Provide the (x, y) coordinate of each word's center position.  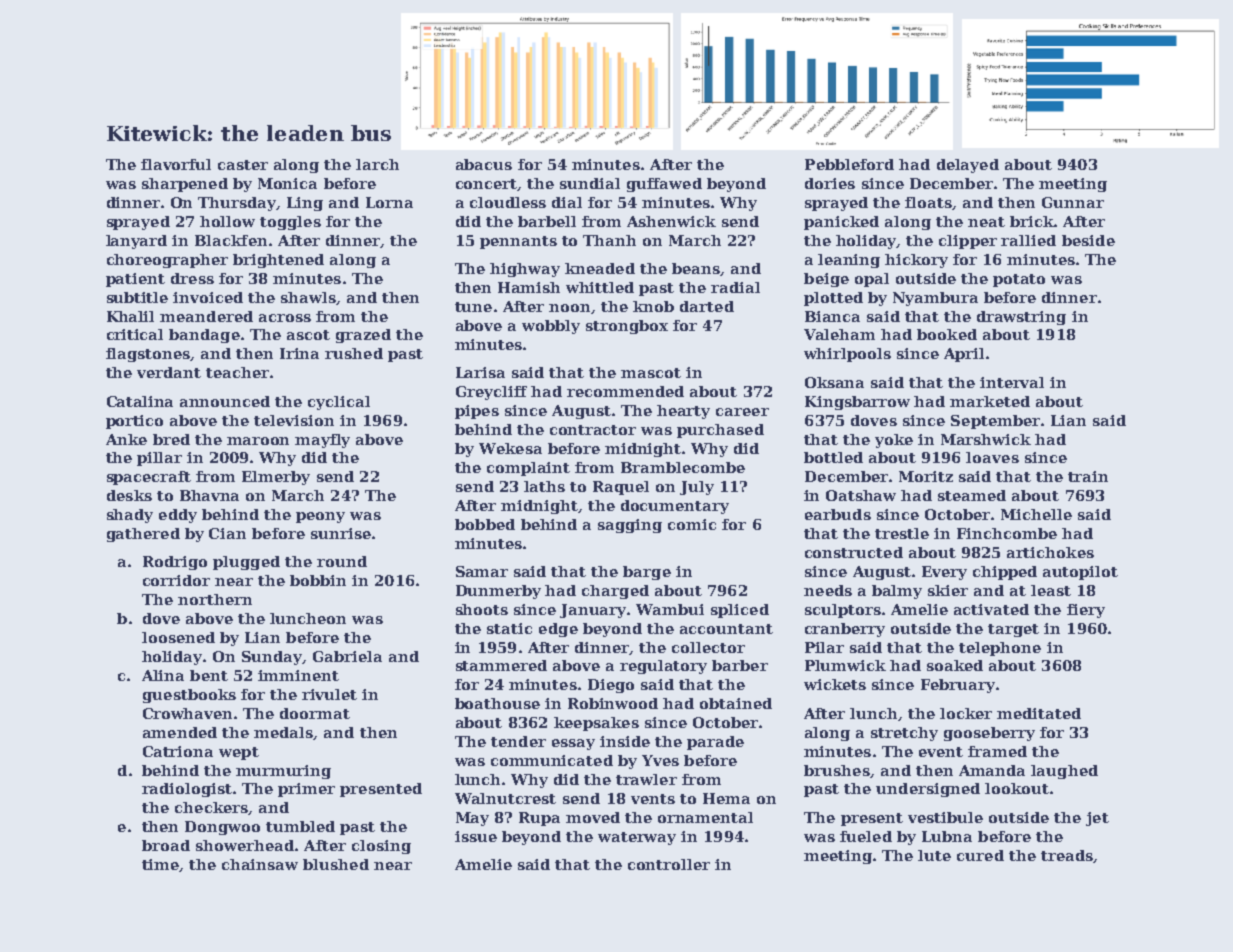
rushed (354, 353)
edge (558, 630)
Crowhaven (187, 713)
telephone (1000, 649)
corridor (176, 580)
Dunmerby (498, 592)
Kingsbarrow (857, 403)
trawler (646, 779)
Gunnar (1073, 202)
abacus (484, 164)
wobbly (551, 327)
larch (377, 164)
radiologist (187, 790)
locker (966, 713)
